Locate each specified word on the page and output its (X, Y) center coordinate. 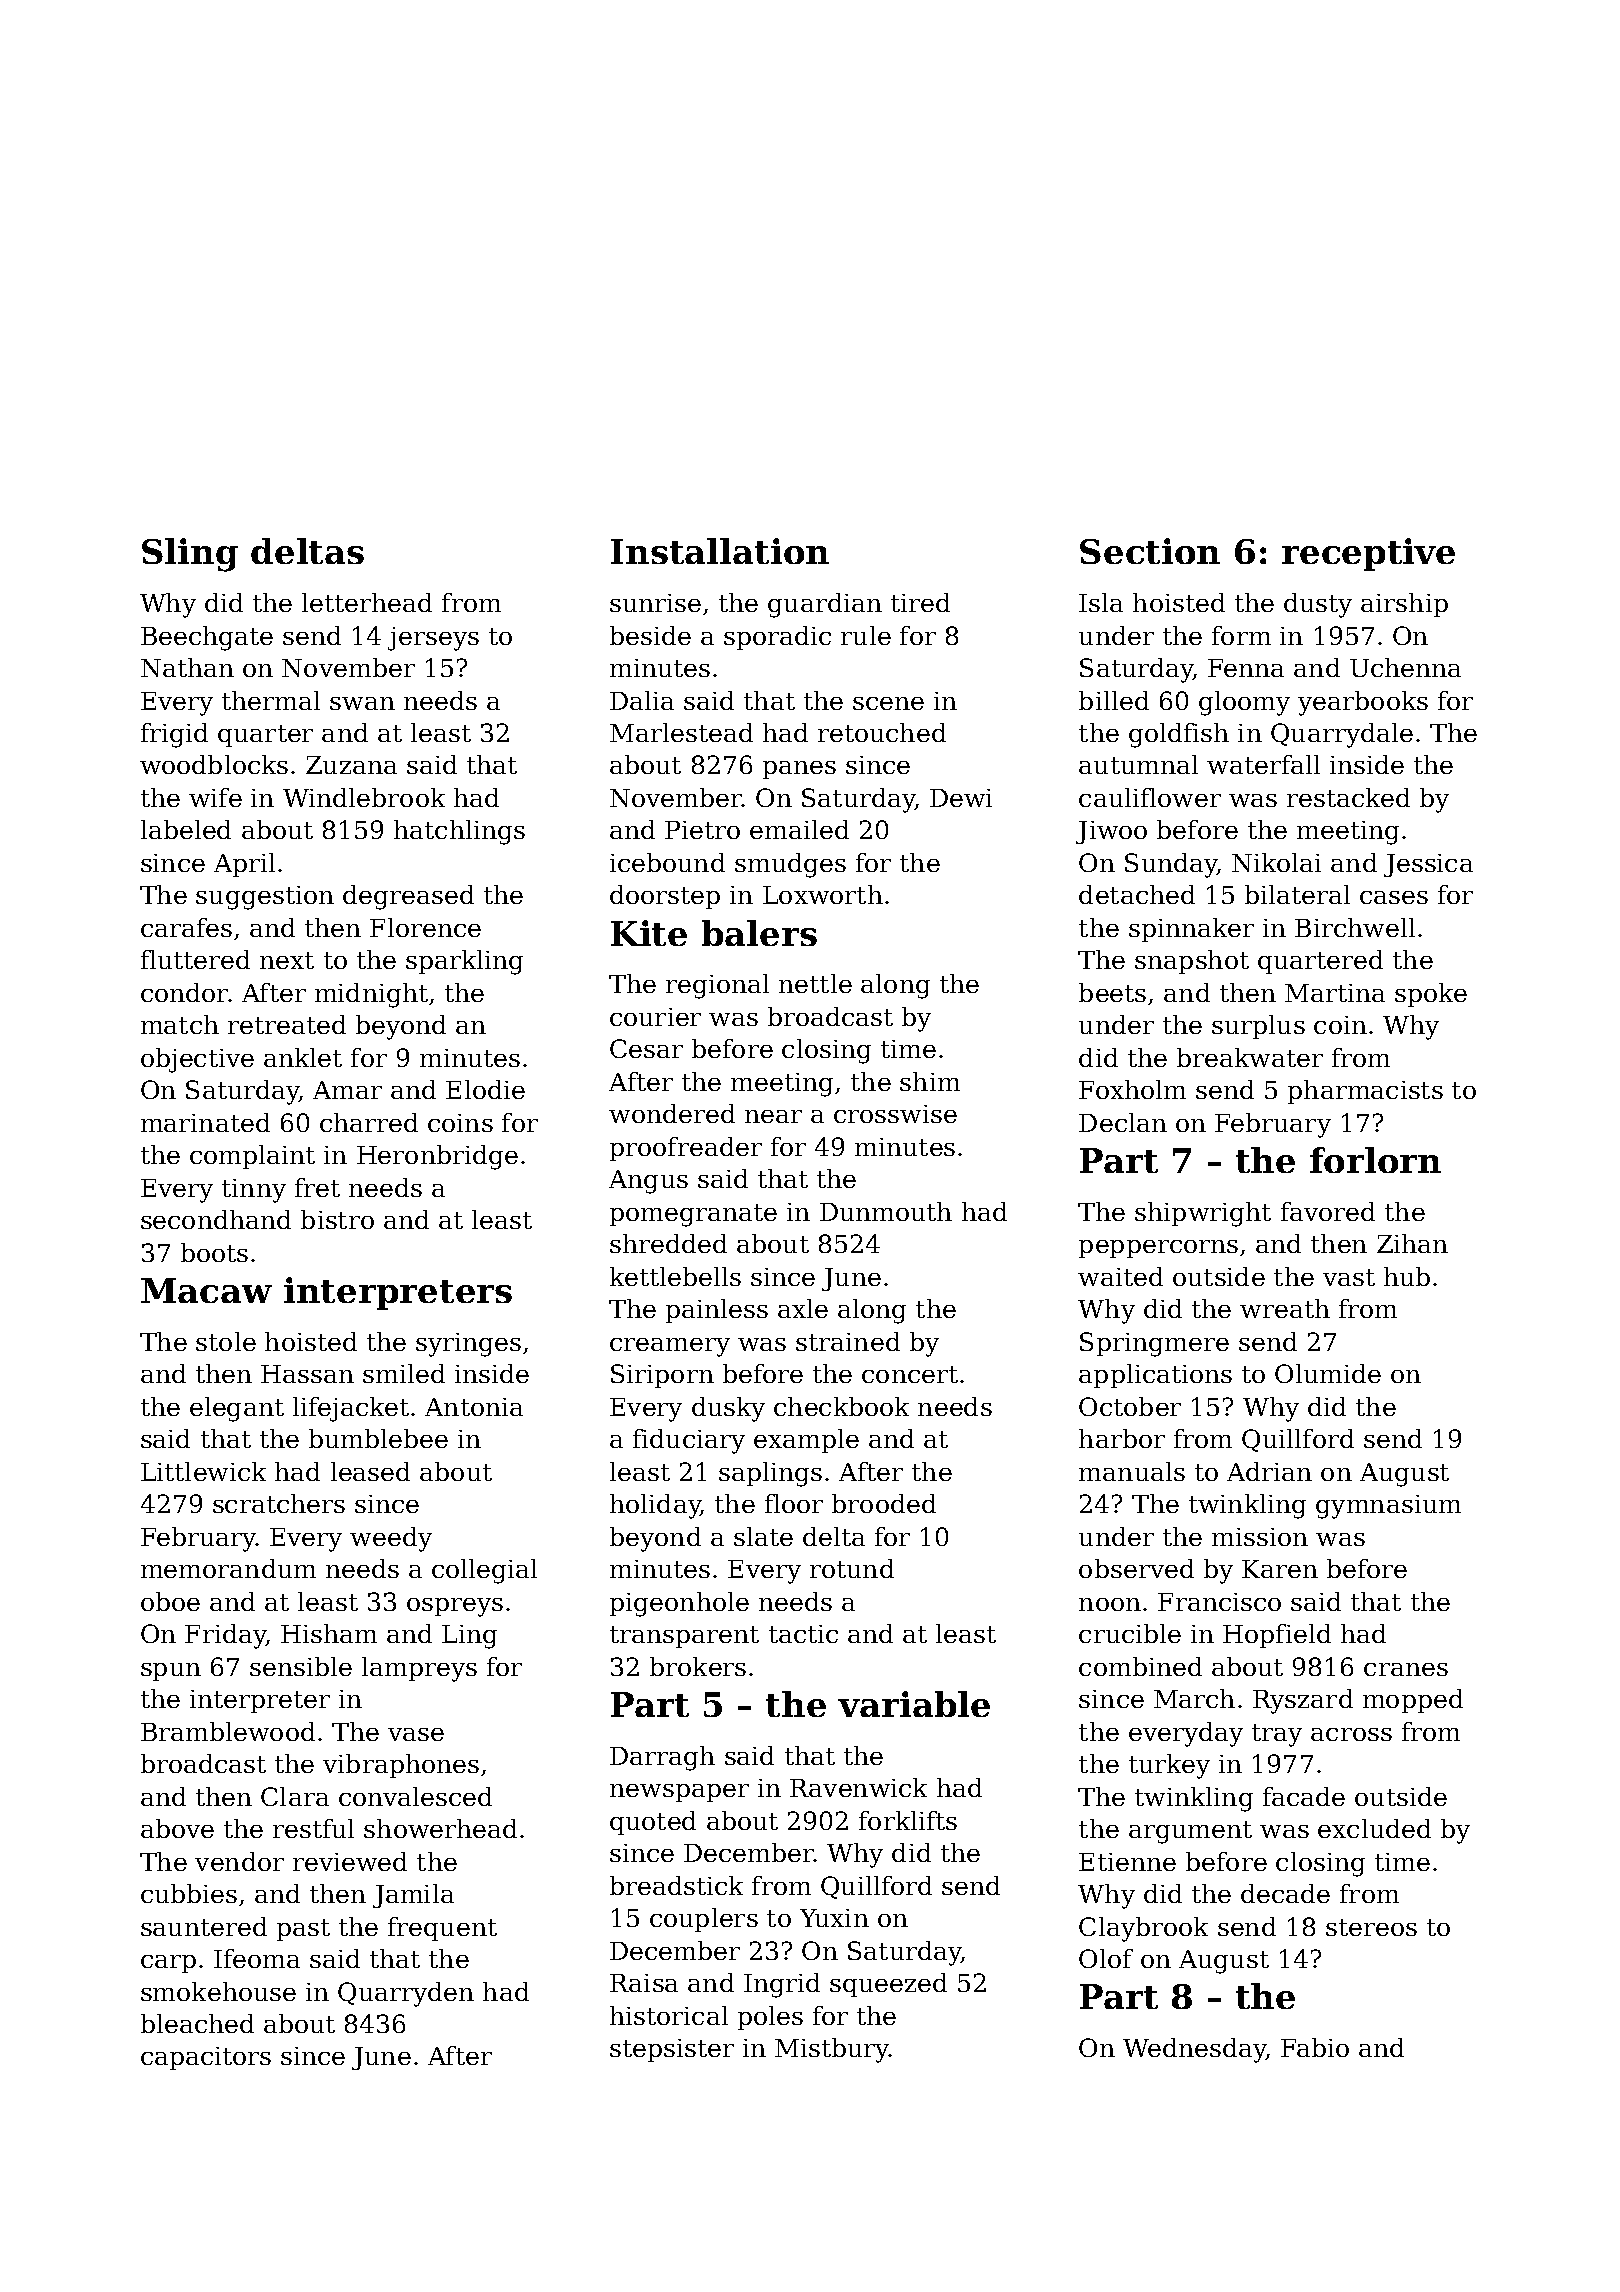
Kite (649, 933)
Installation (720, 551)
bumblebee (378, 1438)
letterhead (367, 602)
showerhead (440, 1828)
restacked (1348, 797)
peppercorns (1158, 1249)
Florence (425, 927)
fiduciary (689, 1441)
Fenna (1246, 668)
